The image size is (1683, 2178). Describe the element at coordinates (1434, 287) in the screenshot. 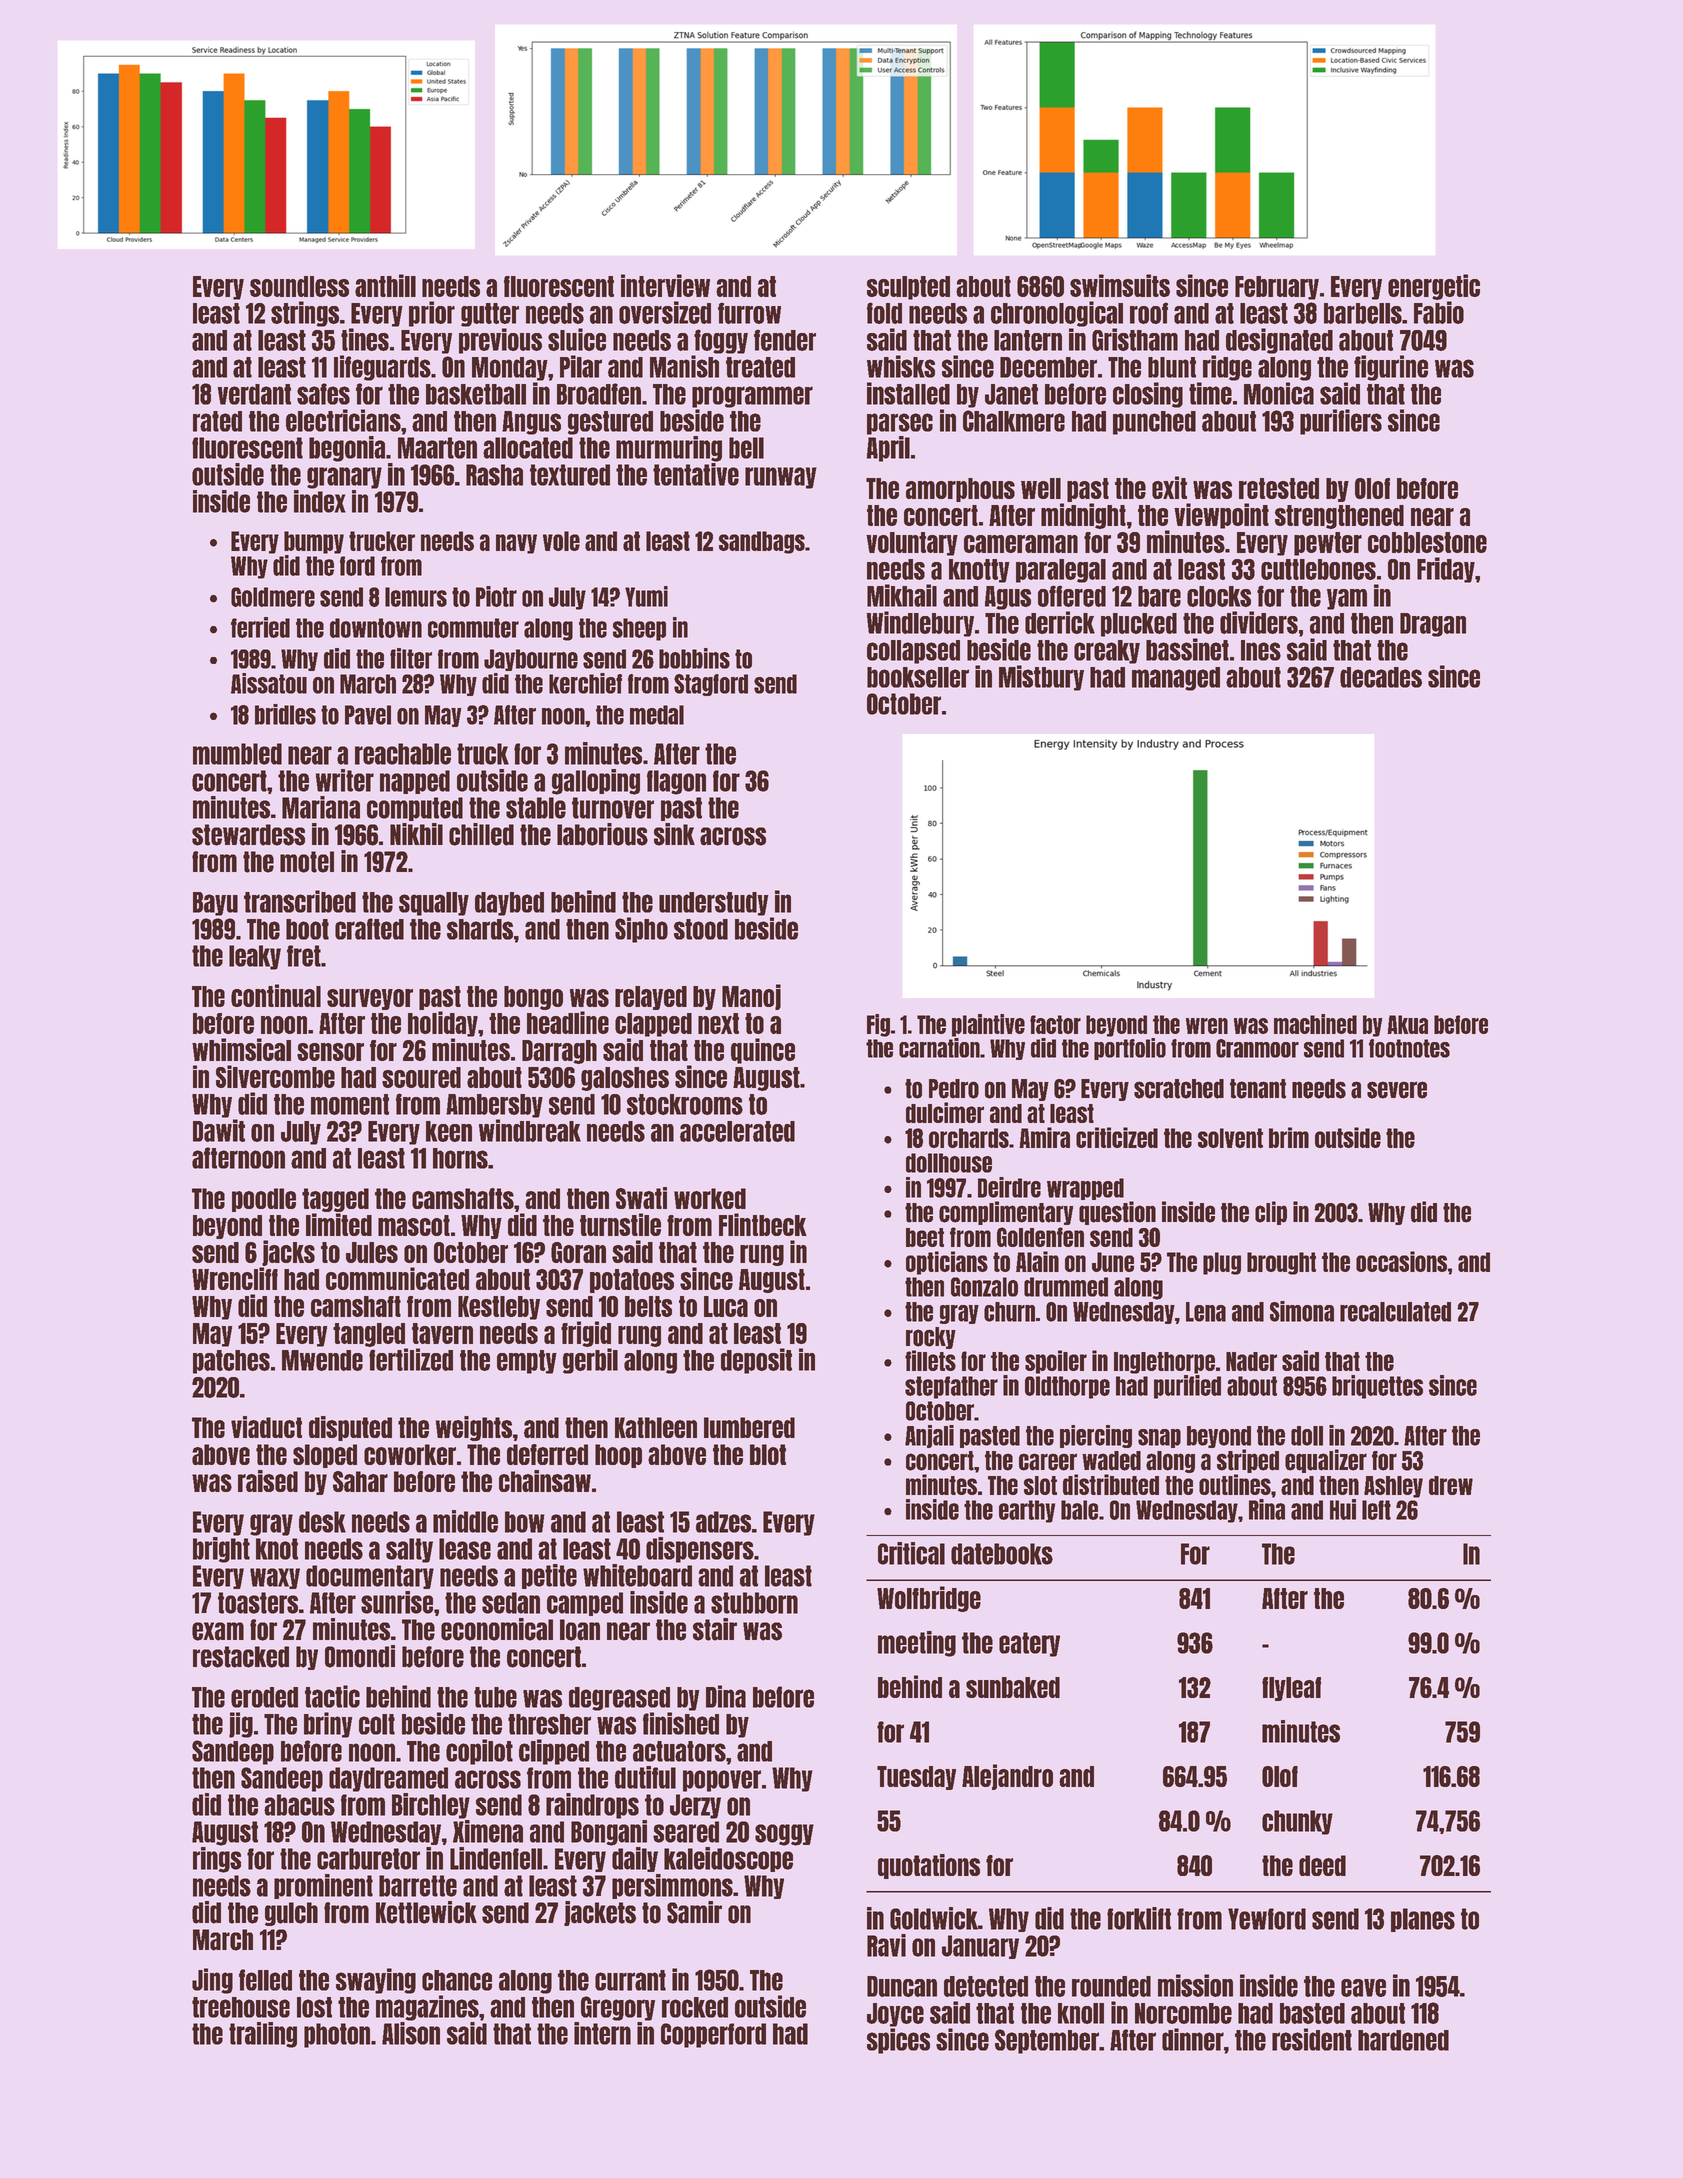

I see `energetic` at that location.
